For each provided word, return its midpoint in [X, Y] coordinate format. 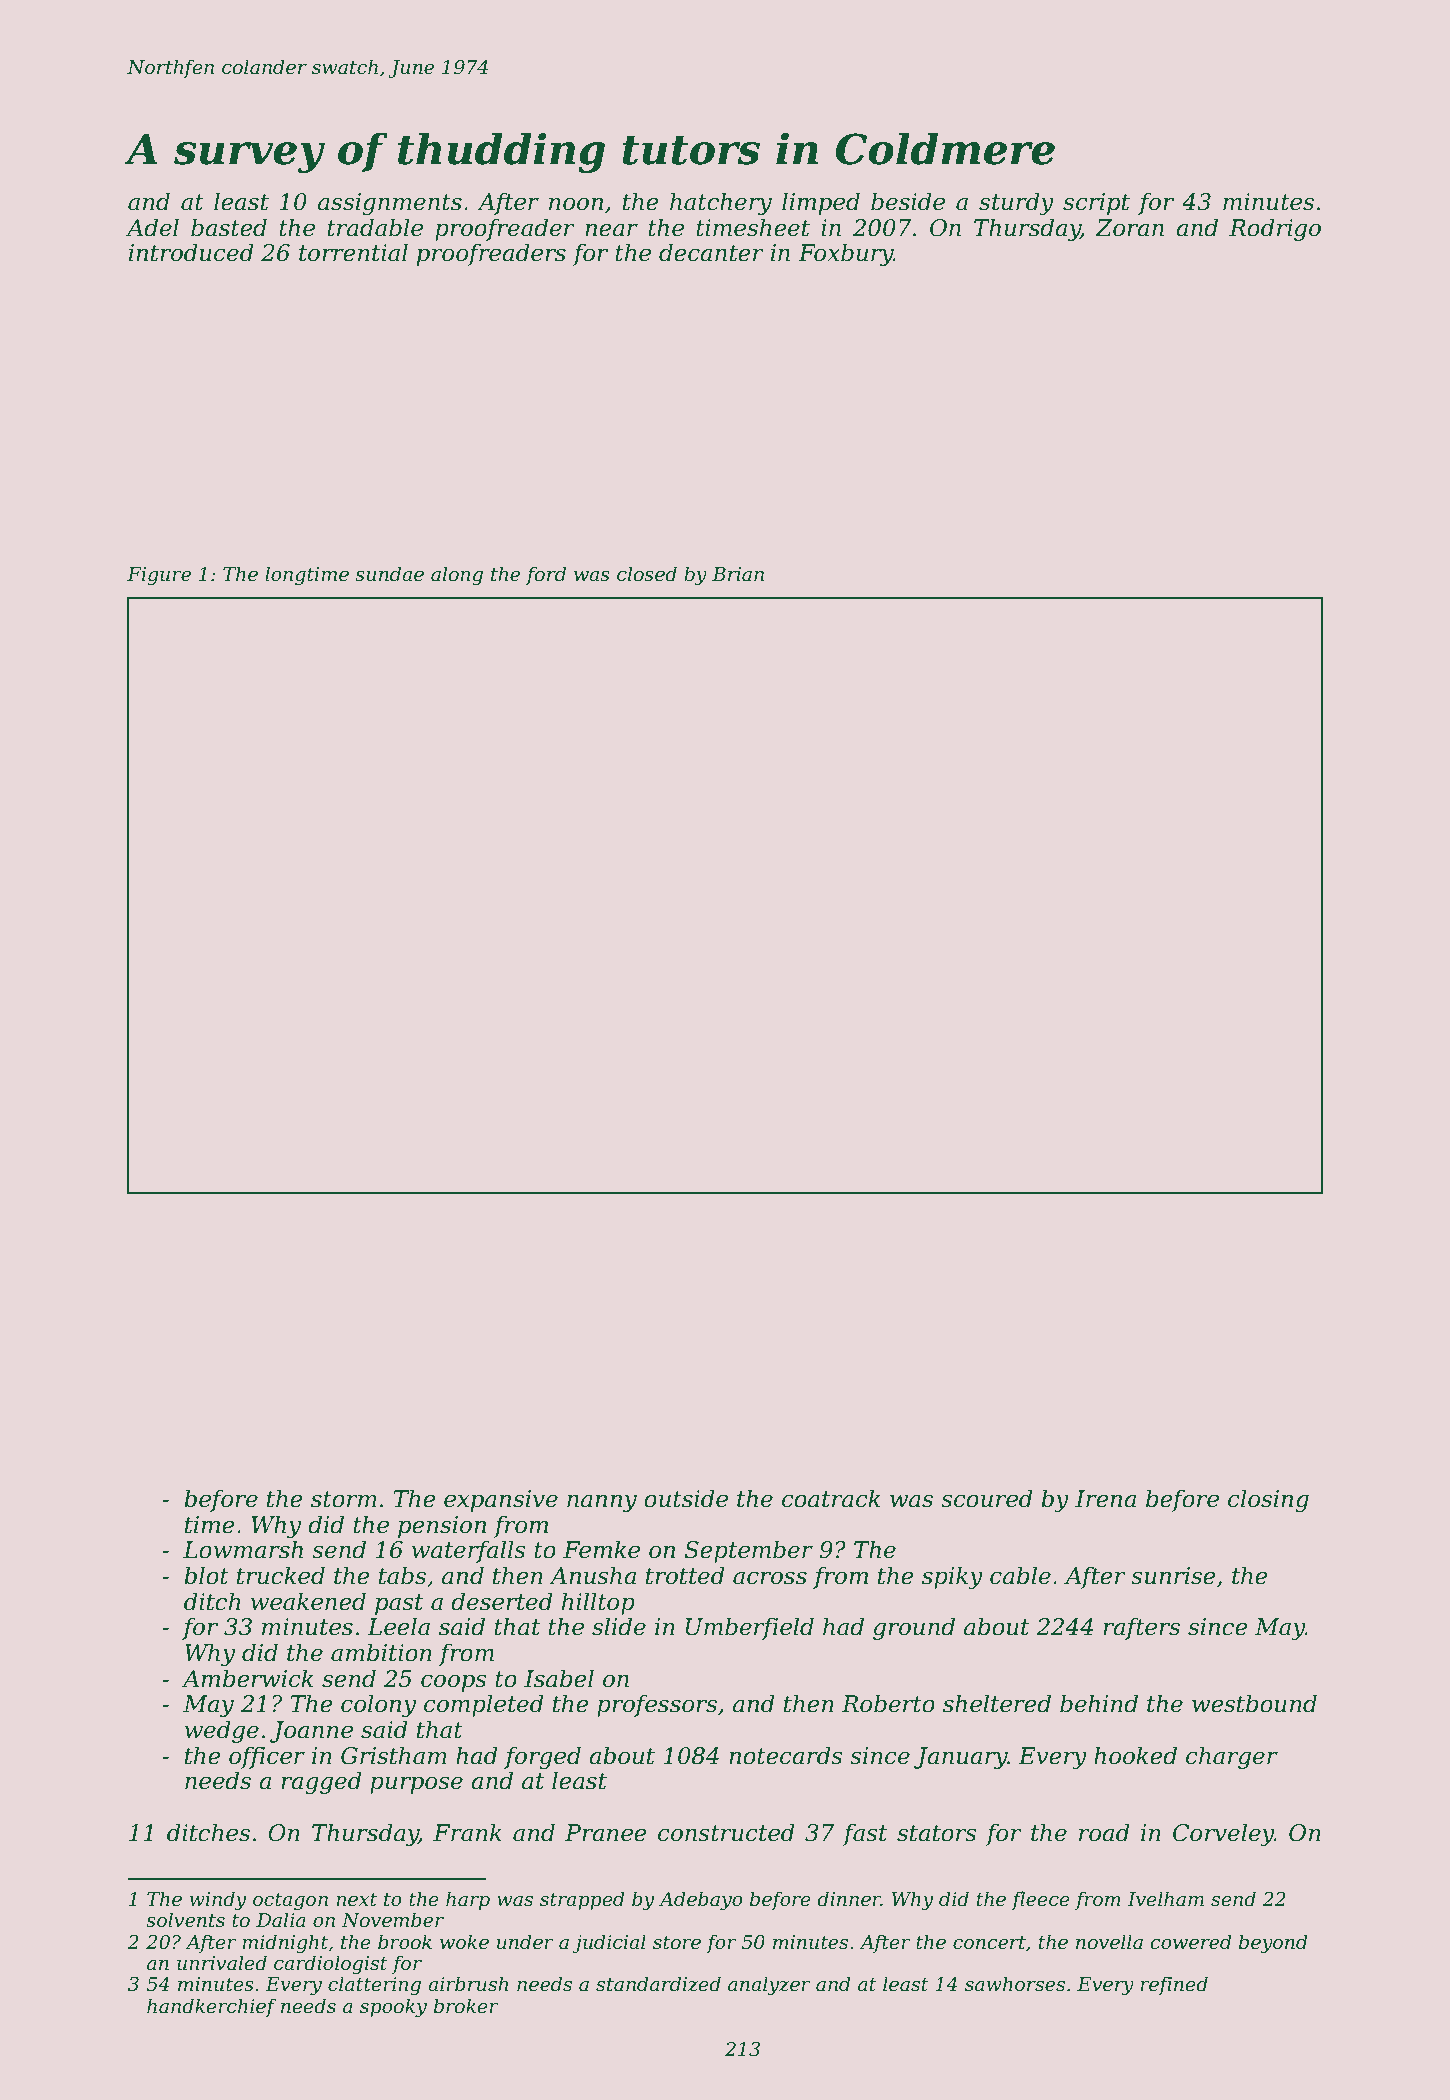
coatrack [831, 1498]
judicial [609, 1943]
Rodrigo [1275, 229]
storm [344, 1499]
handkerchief [212, 2007]
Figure [159, 576]
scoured [987, 1498]
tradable [375, 227]
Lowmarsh [243, 1549]
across [770, 1578]
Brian [738, 574]
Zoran [1130, 228]
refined [1174, 1985]
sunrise [1173, 1576]
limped [821, 203]
